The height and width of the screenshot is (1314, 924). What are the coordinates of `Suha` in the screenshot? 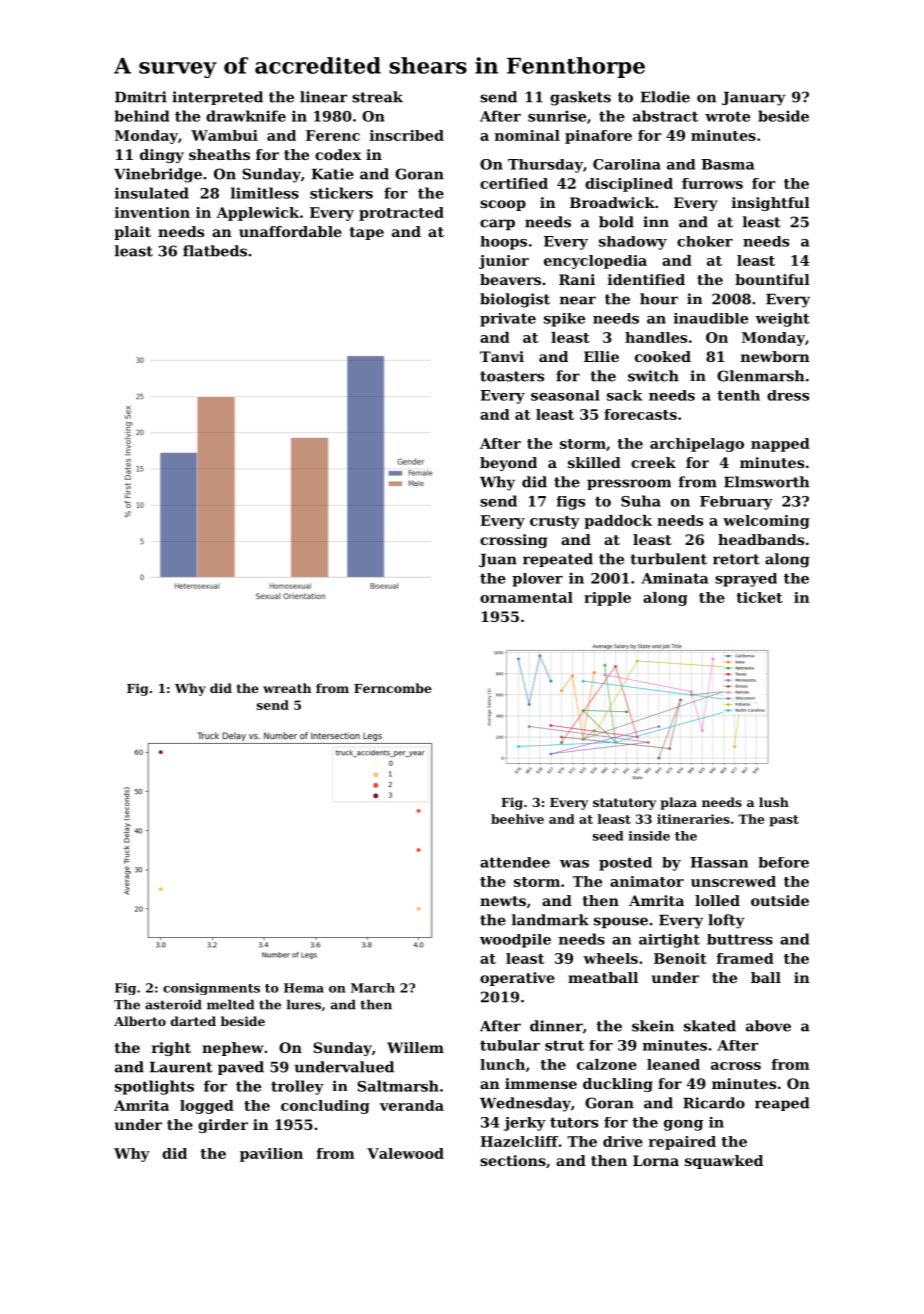 It's located at (641, 501).
